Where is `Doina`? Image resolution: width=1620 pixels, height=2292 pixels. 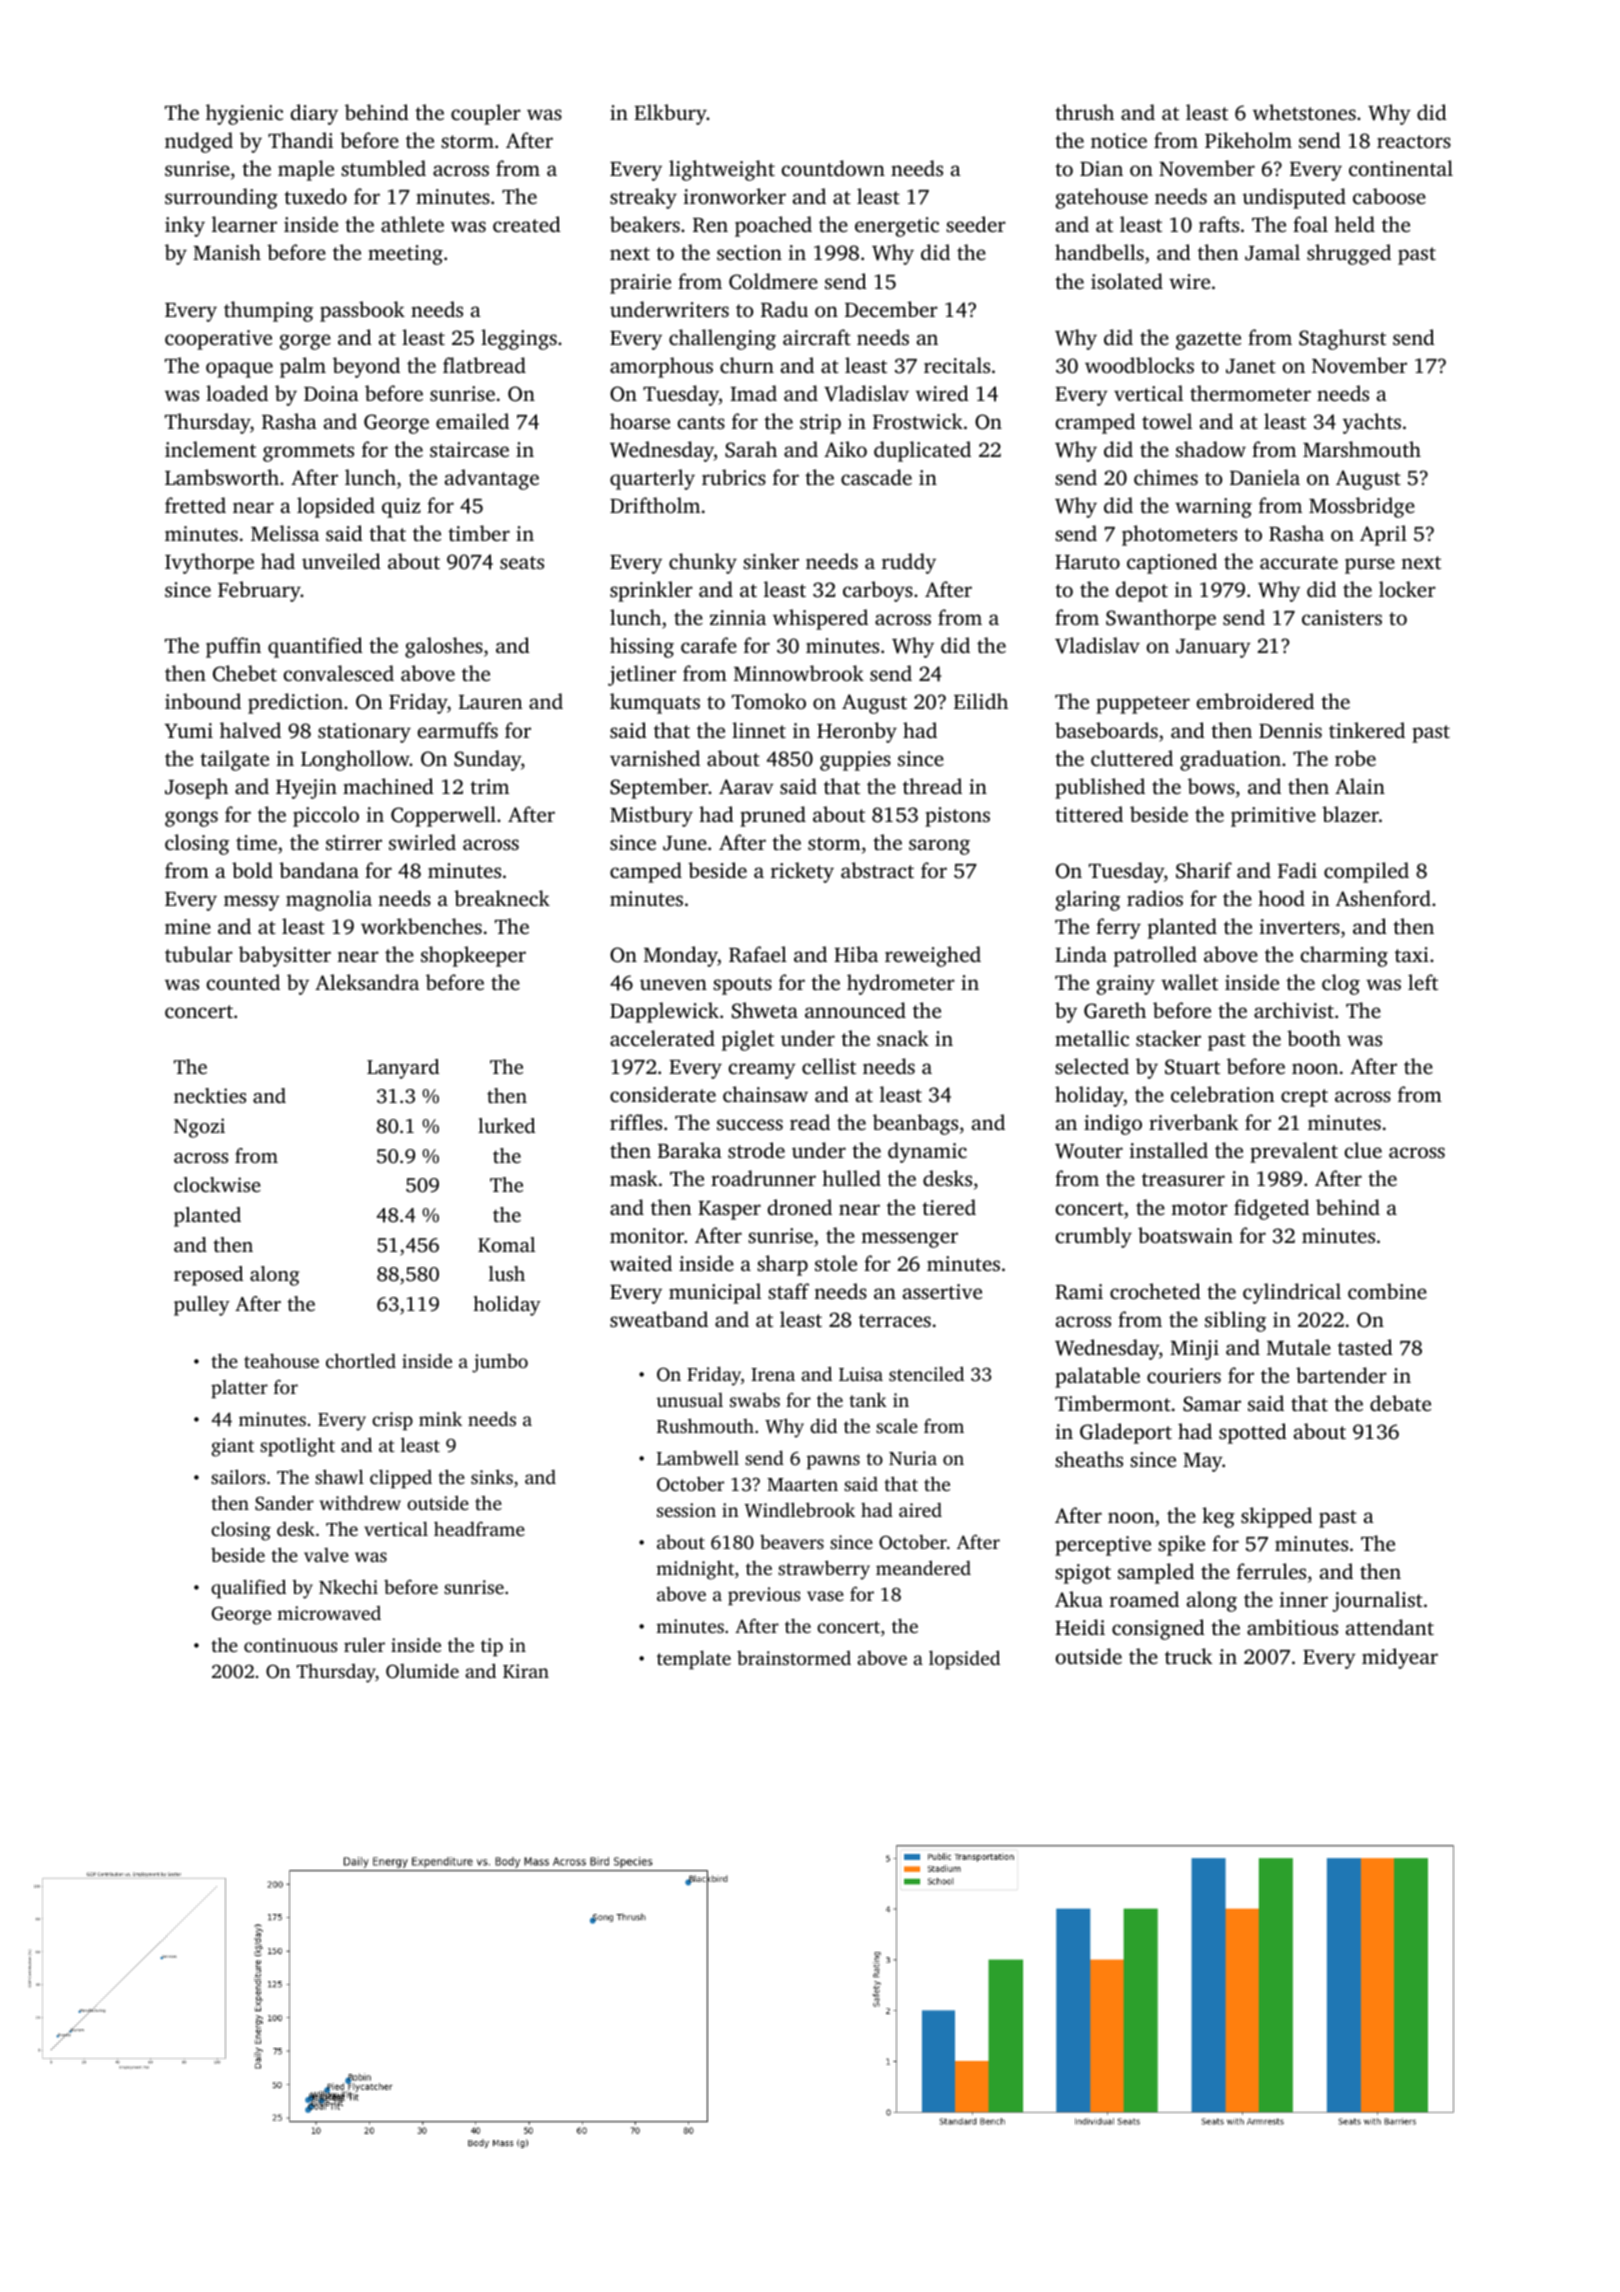
Doina is located at coordinates (331, 393).
